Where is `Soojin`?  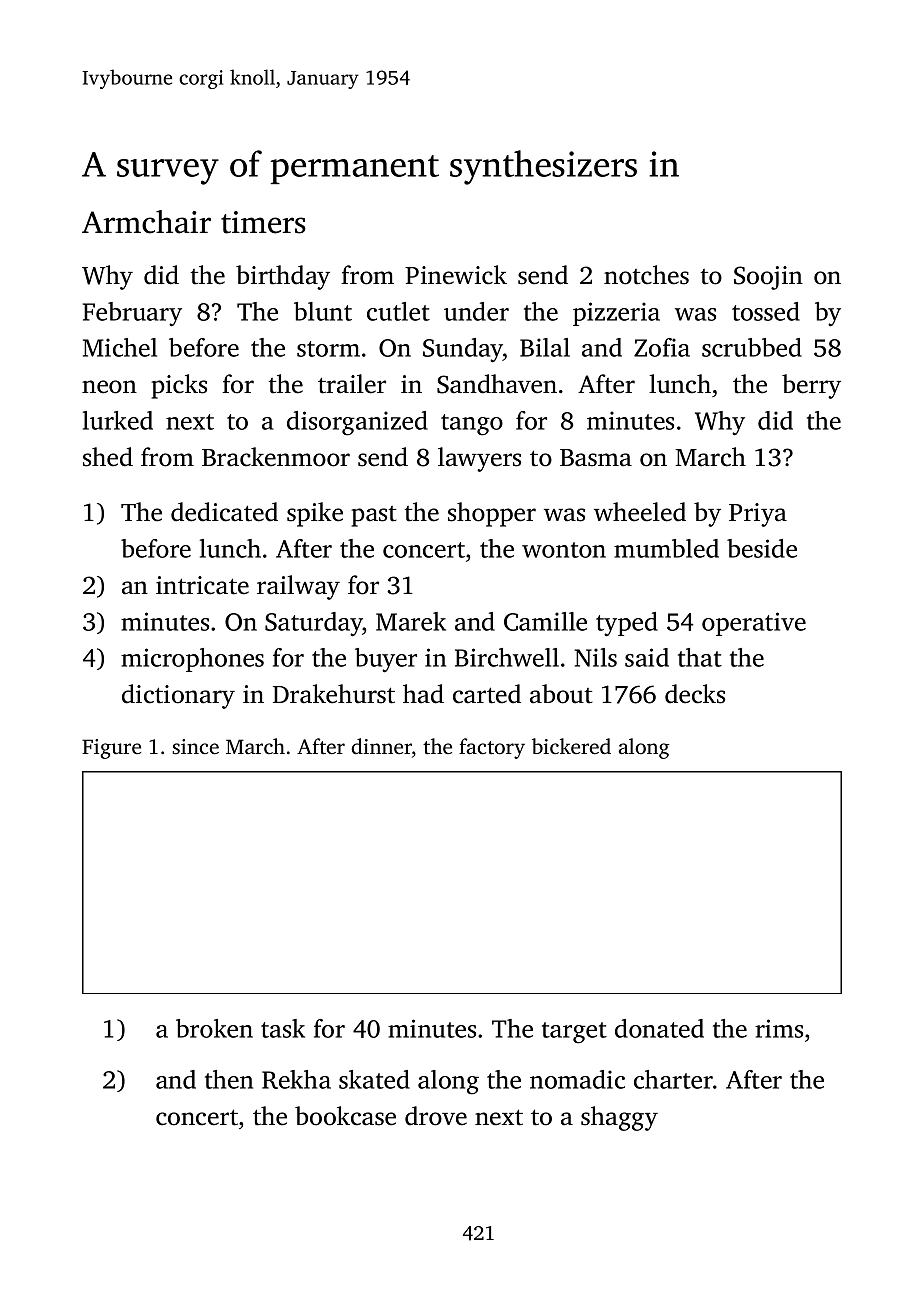 Soojin is located at coordinates (768, 278).
